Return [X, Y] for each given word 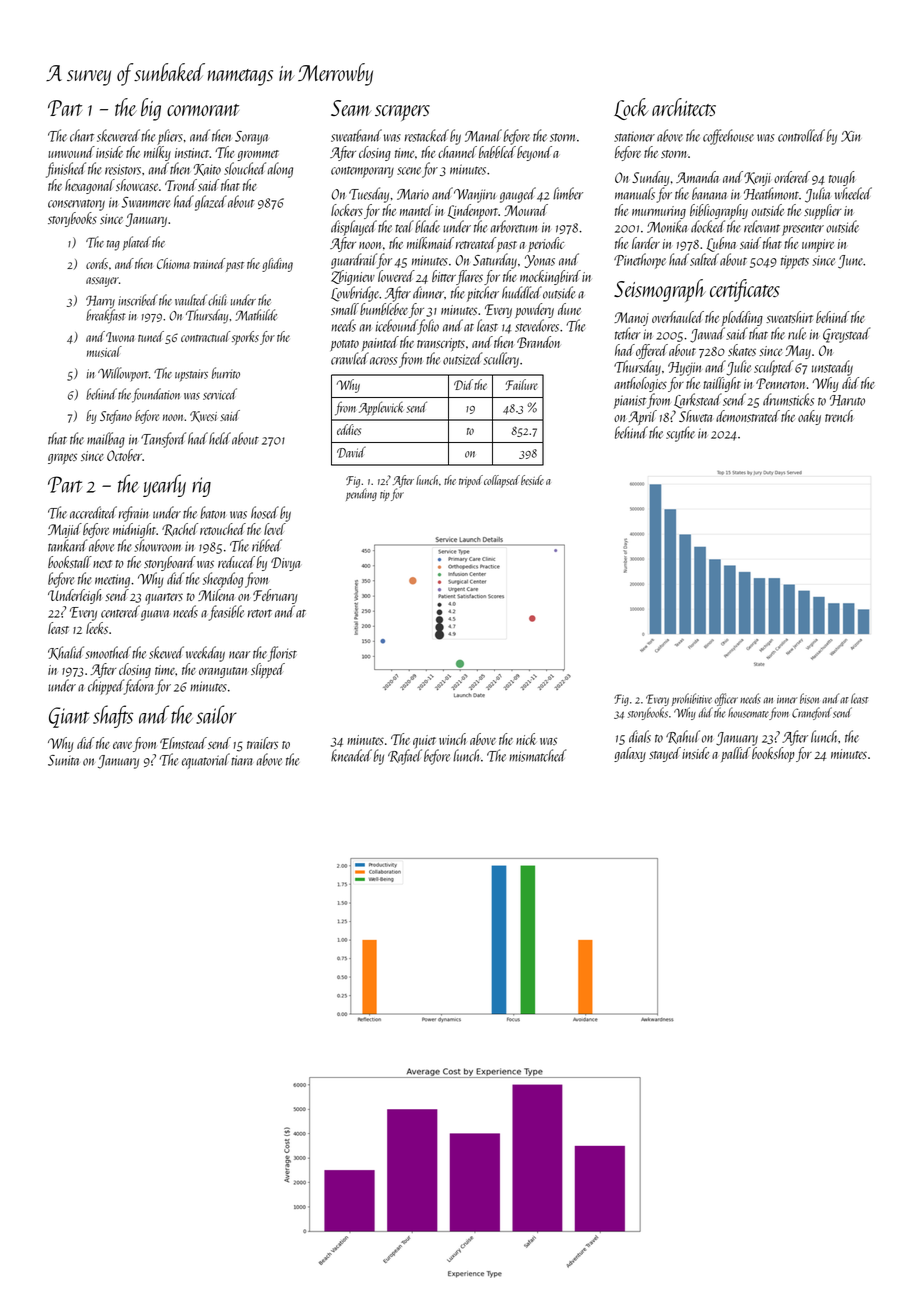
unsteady [832, 368]
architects [684, 107]
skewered [118, 135]
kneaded [351, 755]
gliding [277, 265]
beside [532, 480]
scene [409, 171]
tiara [242, 760]
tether [628, 333]
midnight [134, 530]
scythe [680, 434]
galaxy [630, 754]
